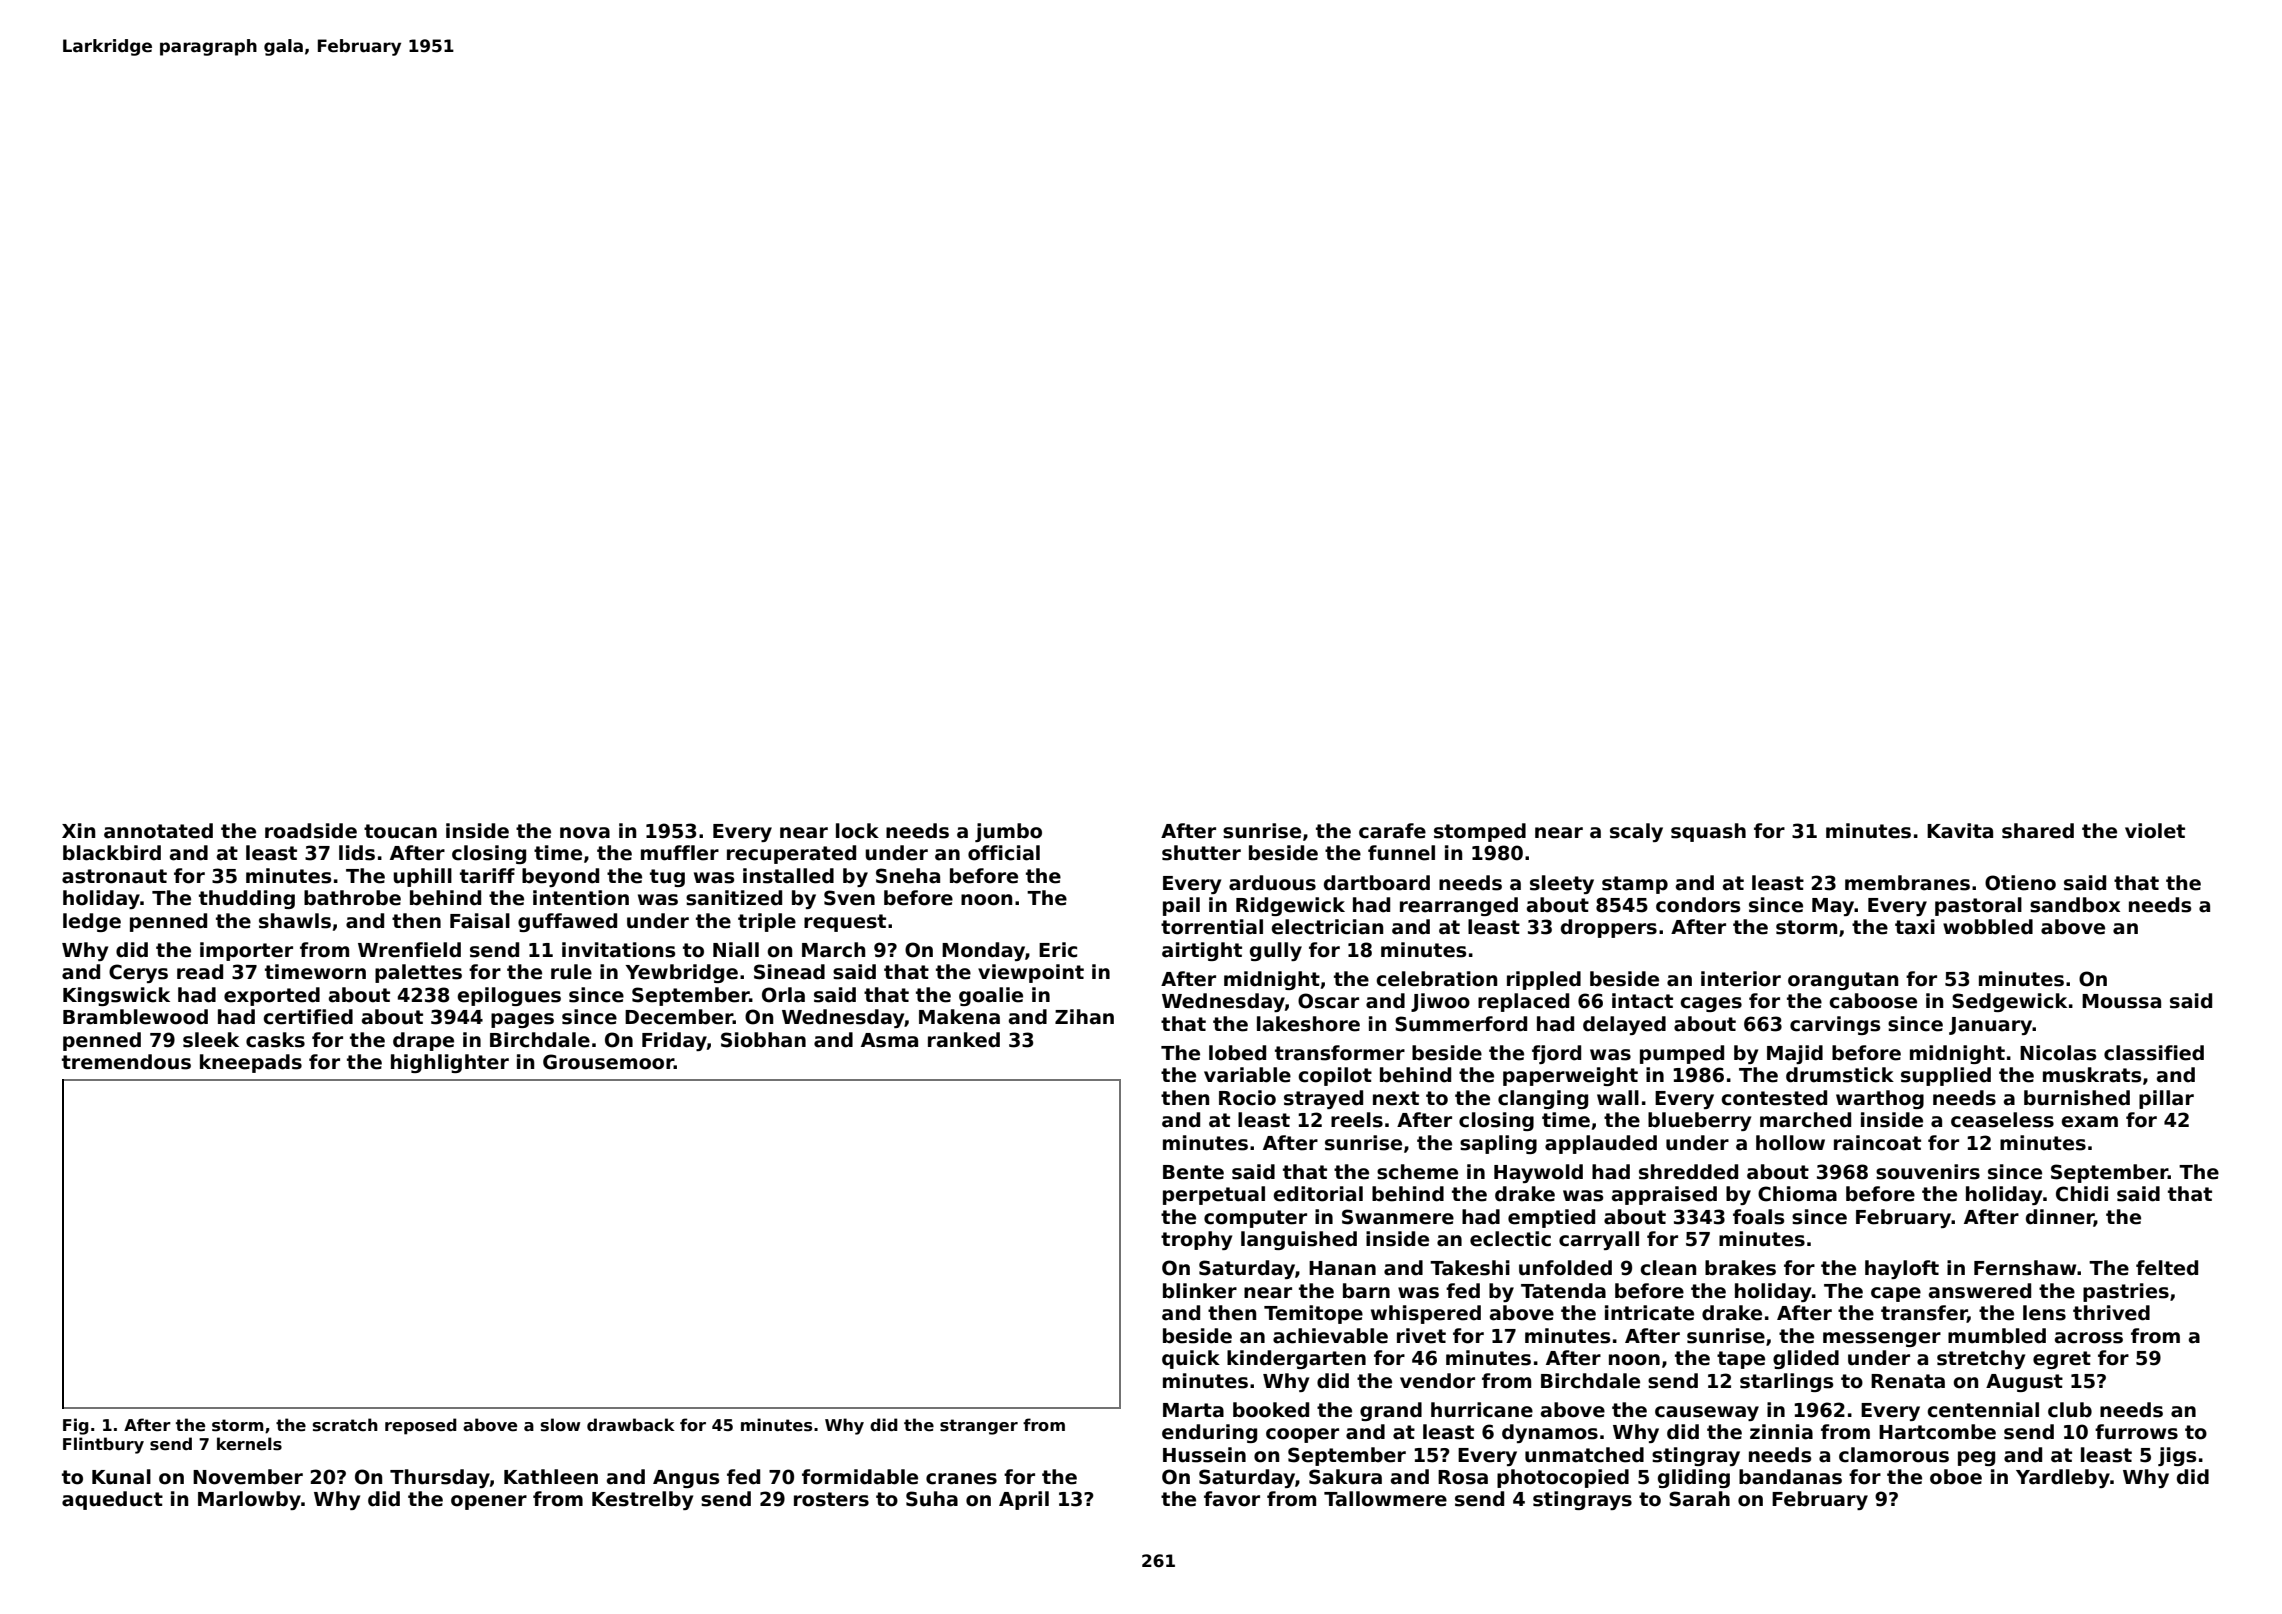 Image resolution: width=2282 pixels, height=1614 pixels. Describe the element at coordinates (1385, 1499) in the document. I see `Tallowmere` at that location.
